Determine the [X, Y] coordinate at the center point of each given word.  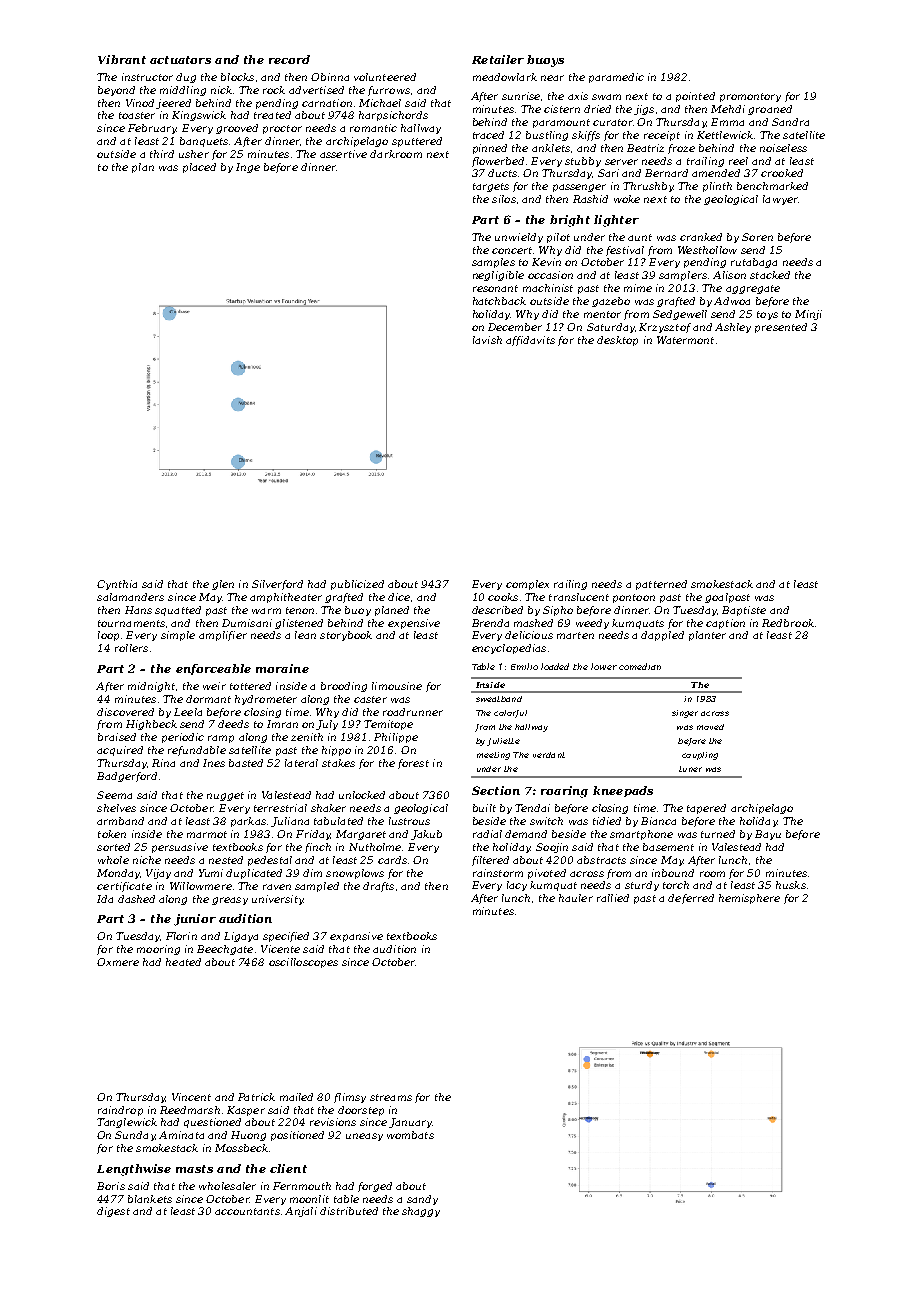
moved [710, 727]
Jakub [426, 835]
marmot [207, 834]
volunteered [385, 77]
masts [194, 1169]
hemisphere [749, 899]
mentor [602, 314]
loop [108, 636]
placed [199, 168]
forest [413, 764]
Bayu [768, 835]
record [289, 59]
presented [781, 328]
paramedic [616, 78]
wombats [410, 1135]
